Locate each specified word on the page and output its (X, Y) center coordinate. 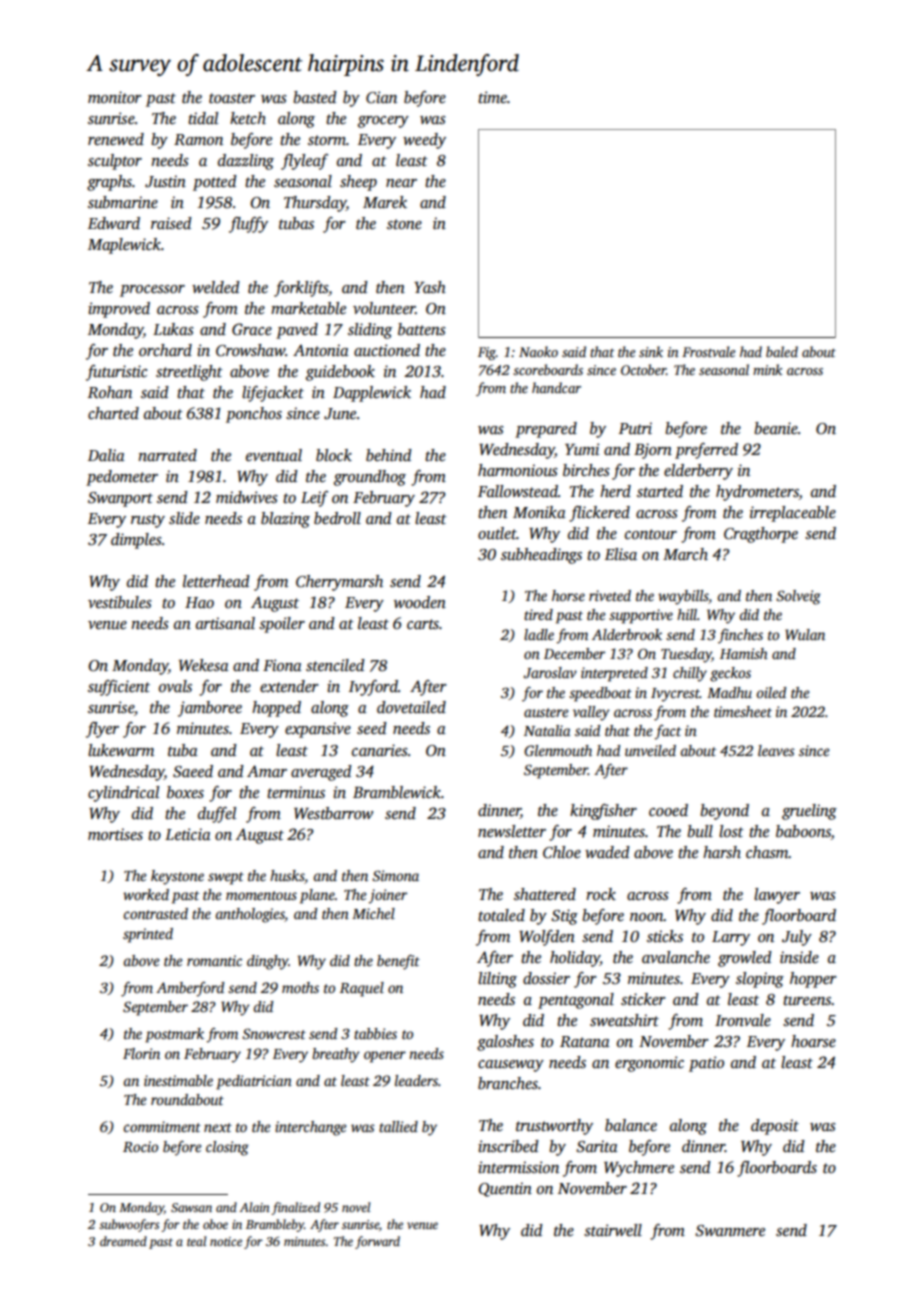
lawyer (777, 896)
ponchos (254, 415)
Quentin (505, 1189)
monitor (115, 97)
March (685, 554)
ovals (175, 686)
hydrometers (757, 493)
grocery (383, 122)
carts (423, 624)
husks (287, 875)
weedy (424, 141)
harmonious (518, 470)
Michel (373, 913)
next (218, 1127)
